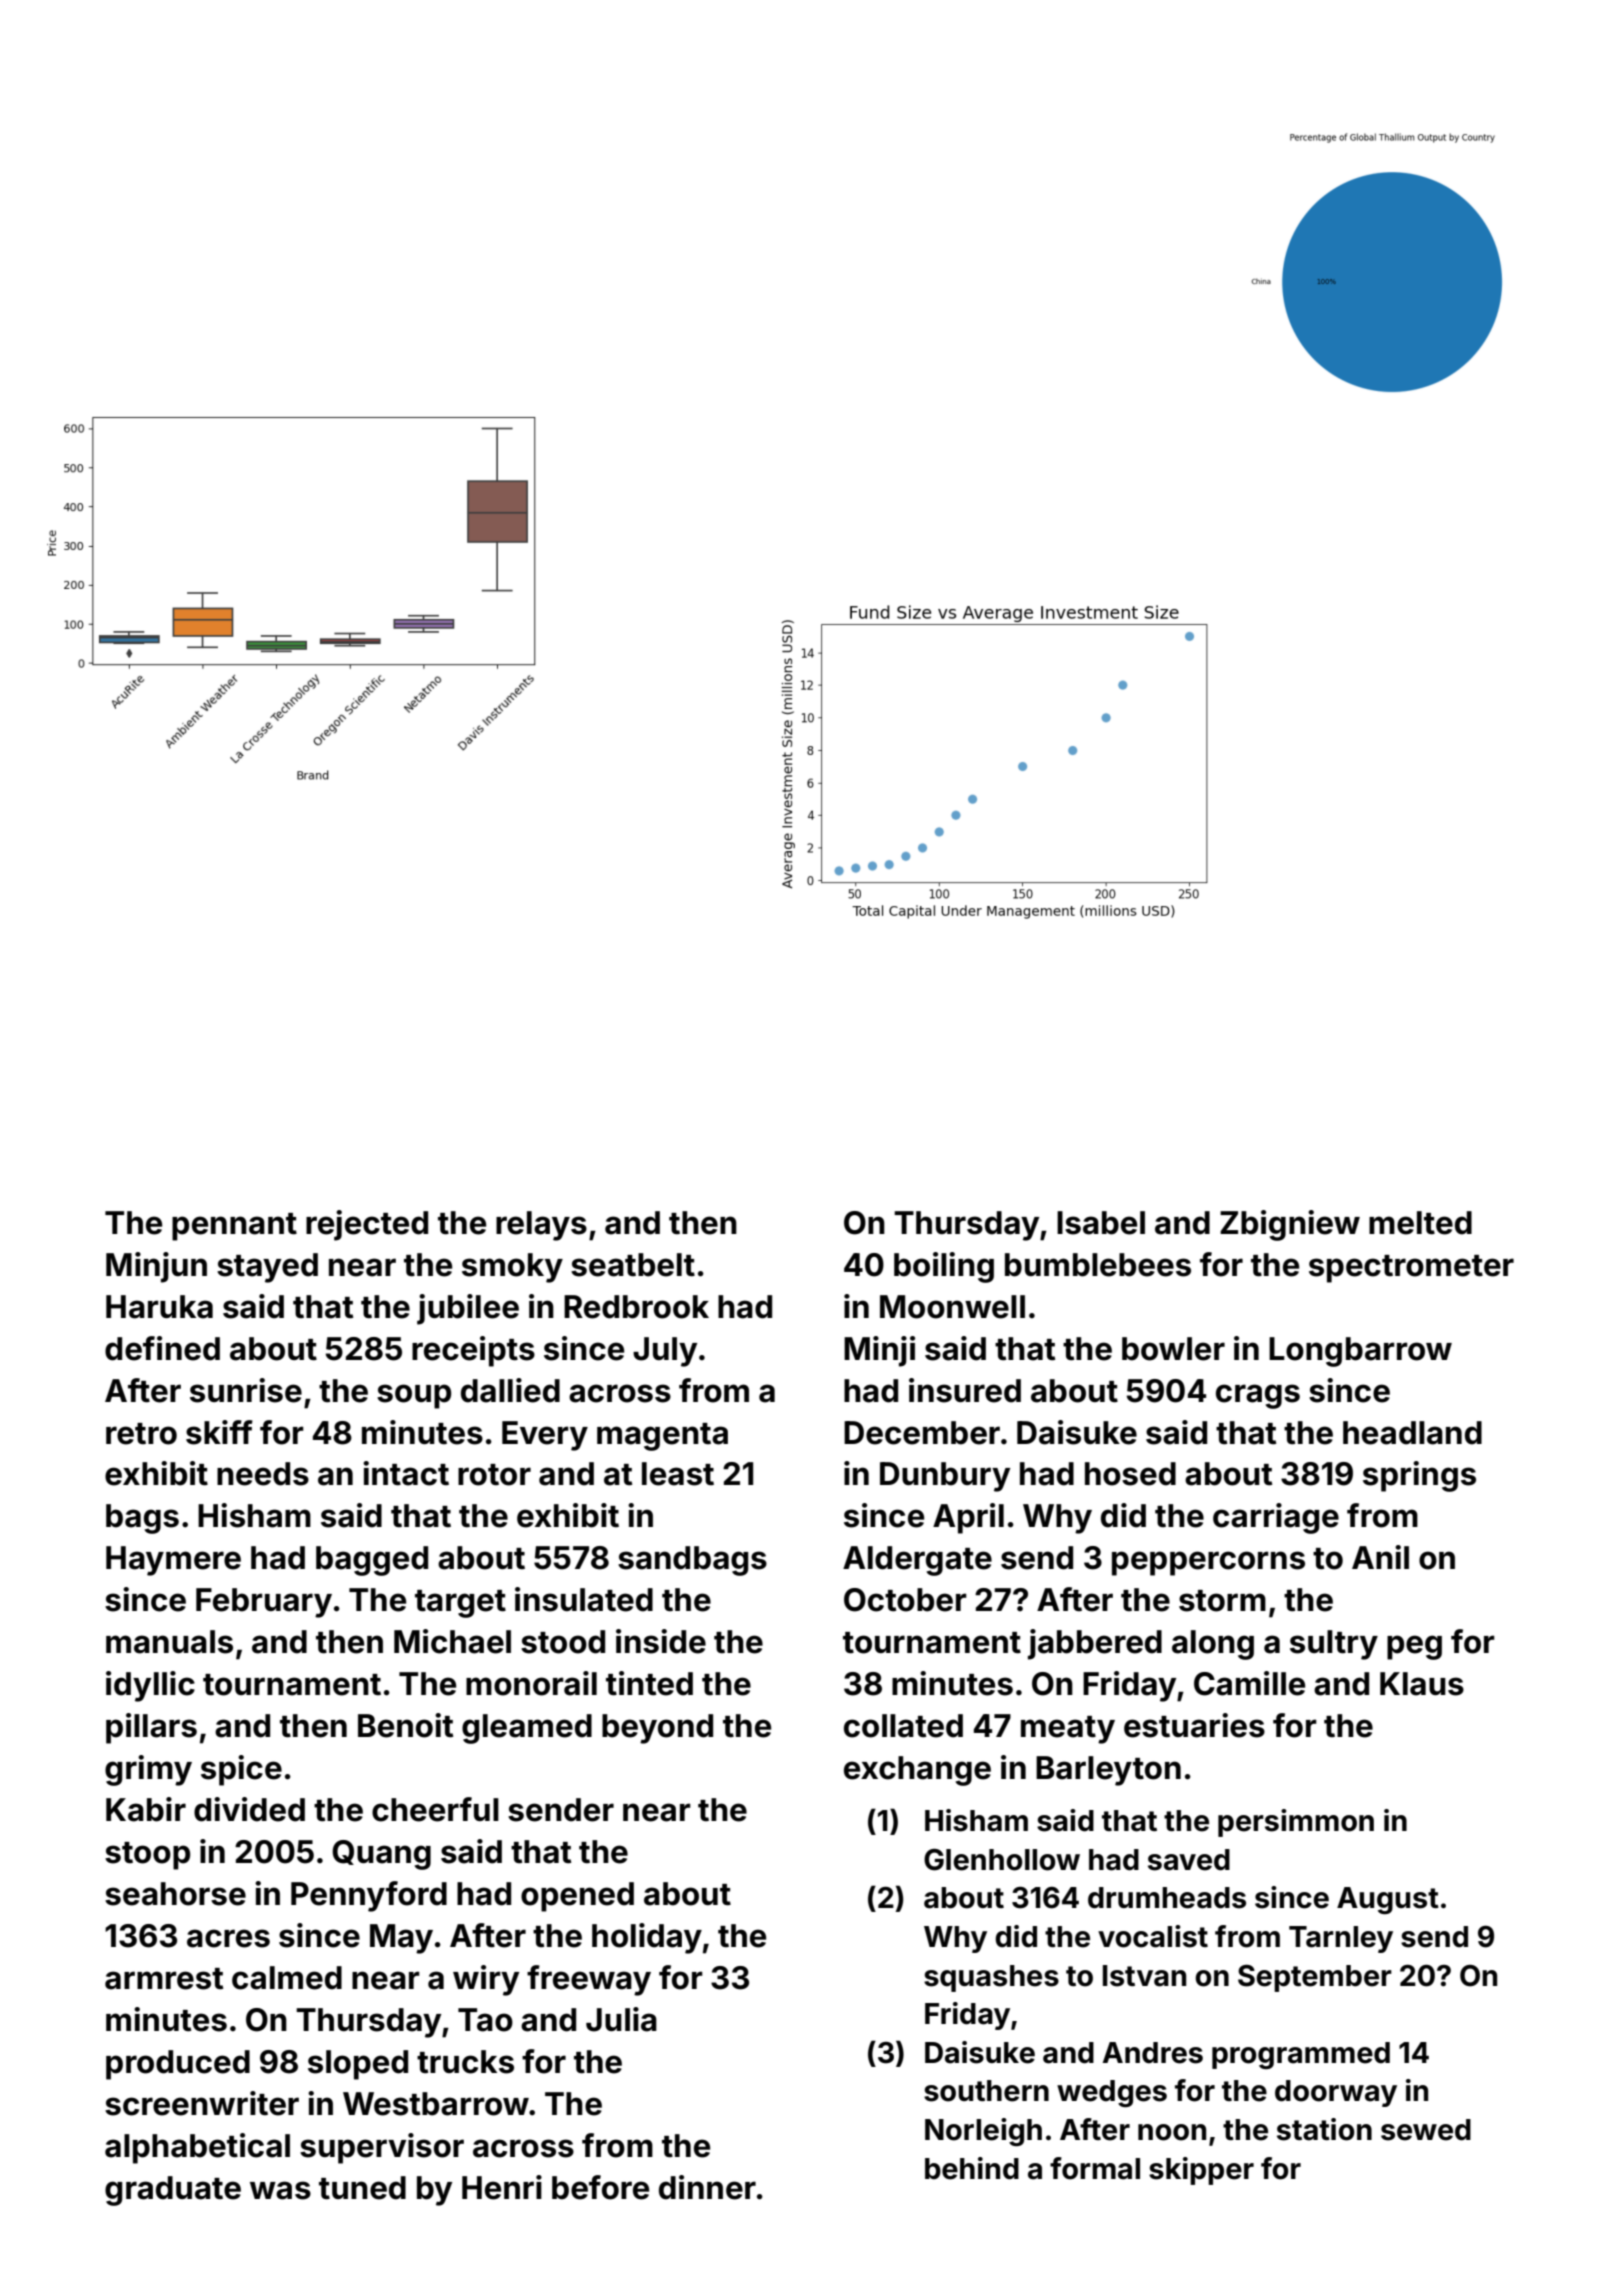 The width and height of the screenshot is (1620, 2292). What do you see at coordinates (577, 1897) in the screenshot?
I see `opened` at bounding box center [577, 1897].
